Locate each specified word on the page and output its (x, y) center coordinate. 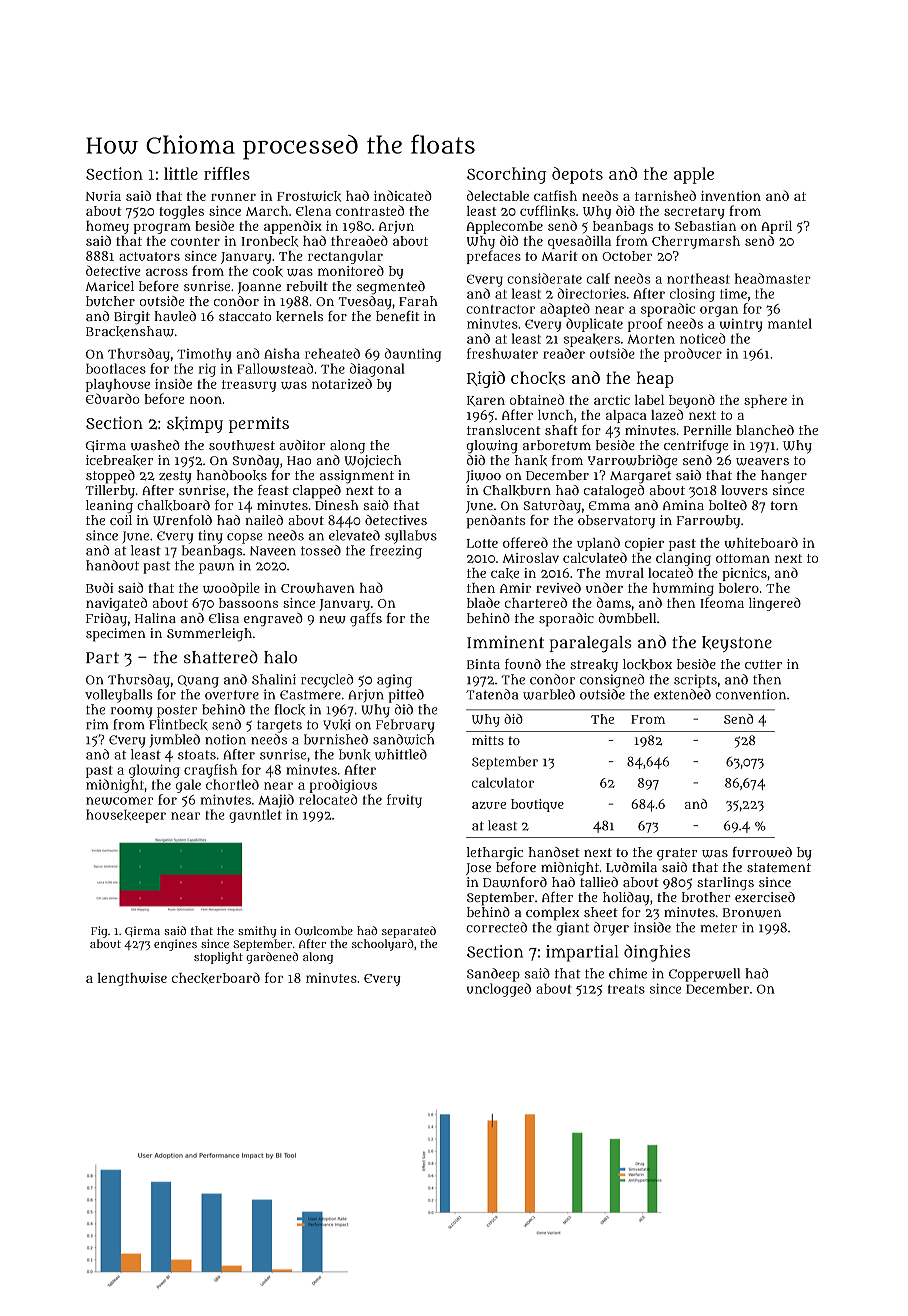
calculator (503, 783)
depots (577, 175)
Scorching (506, 175)
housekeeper (126, 816)
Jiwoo (483, 476)
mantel (790, 323)
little (181, 173)
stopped (110, 477)
